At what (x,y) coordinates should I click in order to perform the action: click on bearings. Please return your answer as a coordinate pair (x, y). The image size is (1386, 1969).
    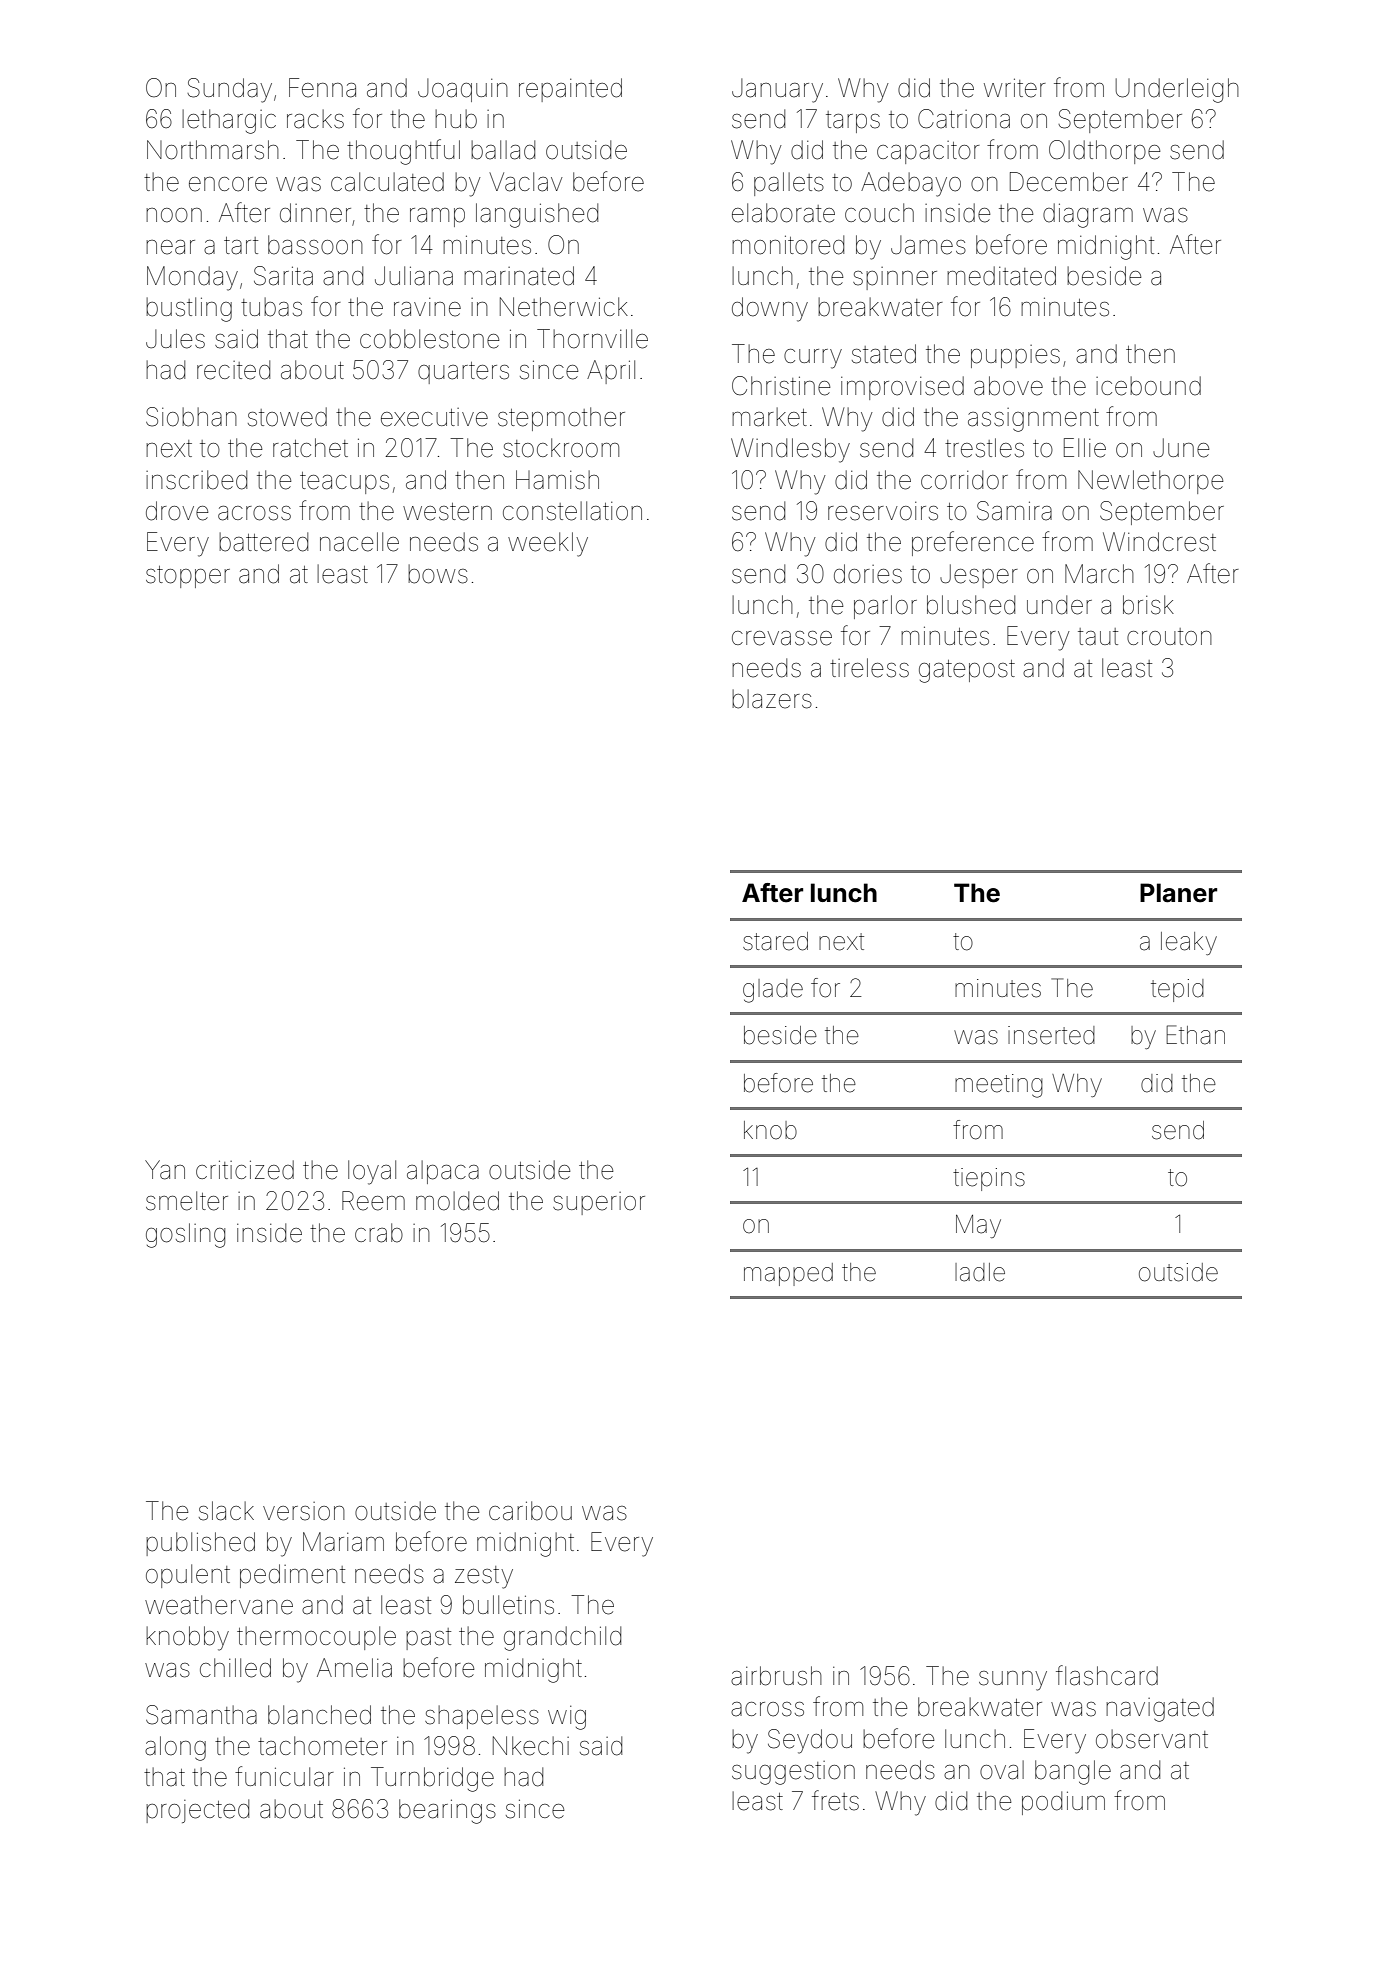
    Looking at the image, I should click on (447, 1811).
